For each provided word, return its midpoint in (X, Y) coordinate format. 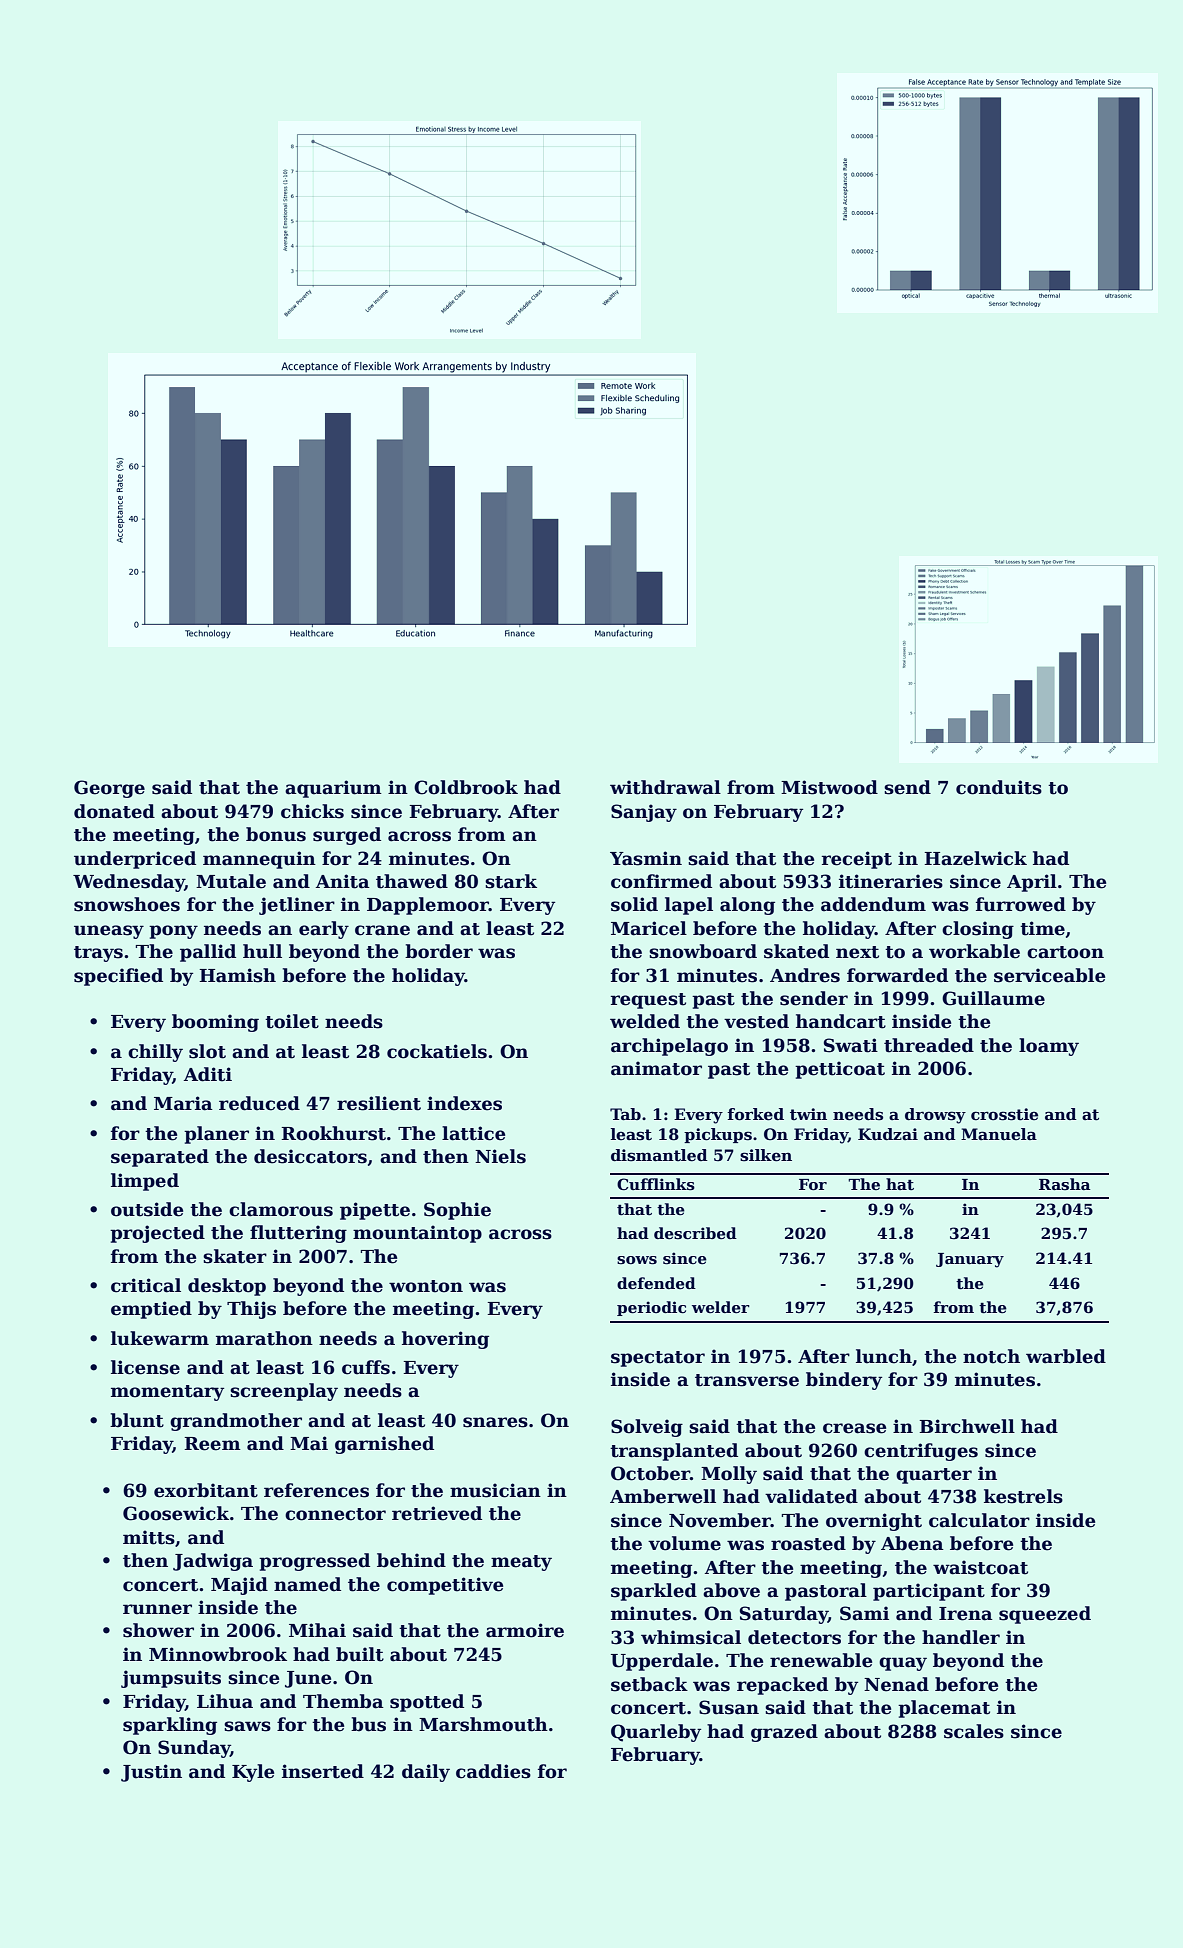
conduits (999, 787)
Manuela (999, 1134)
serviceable (1049, 975)
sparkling (170, 1726)
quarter (934, 1476)
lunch (884, 1356)
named (307, 1584)
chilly (155, 1053)
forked (755, 1114)
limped (145, 1182)
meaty (521, 1563)
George (109, 789)
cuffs (366, 1367)
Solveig (647, 1428)
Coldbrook (466, 787)
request (648, 1001)
